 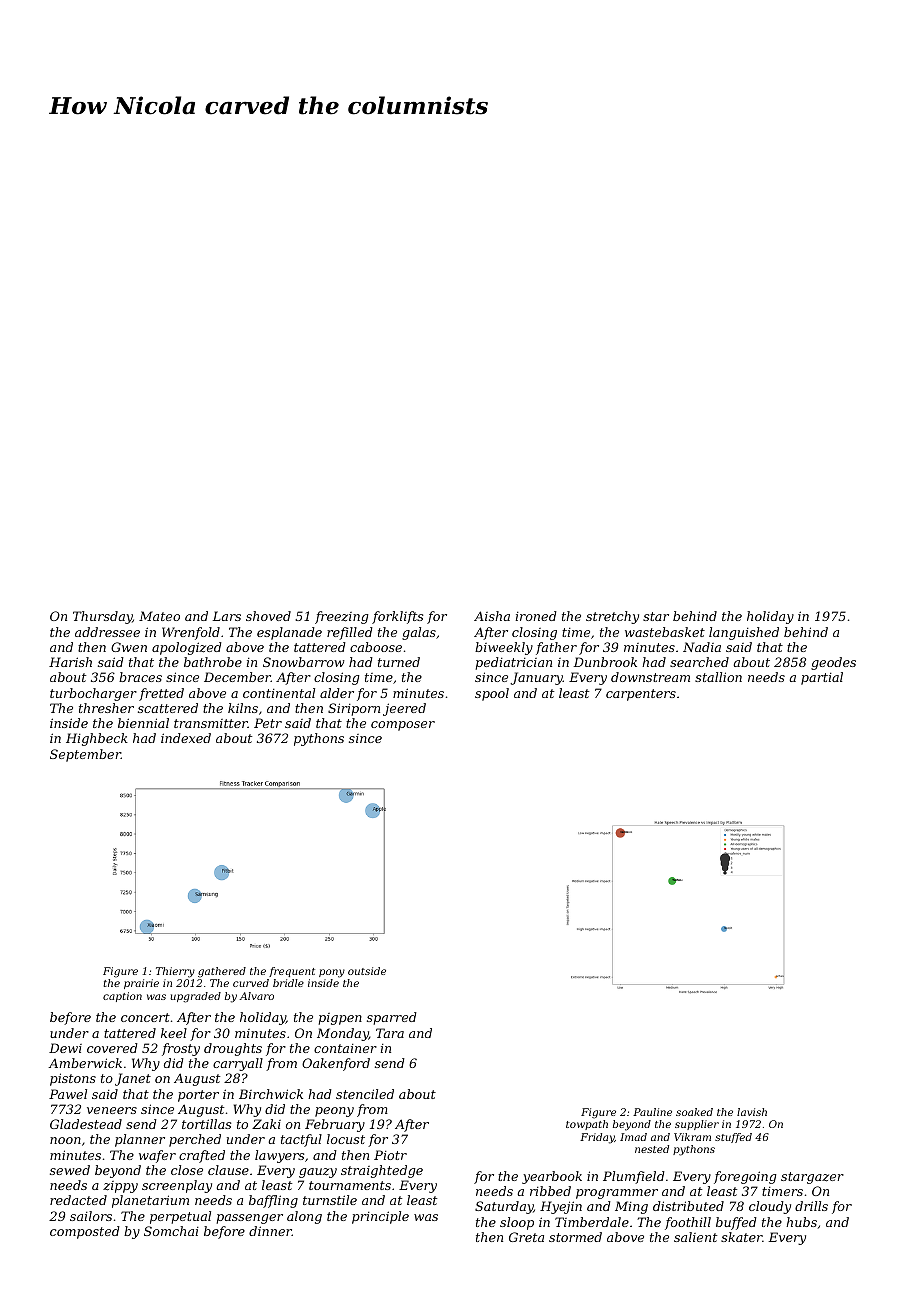 I want to click on Piotr, so click(x=390, y=1155).
